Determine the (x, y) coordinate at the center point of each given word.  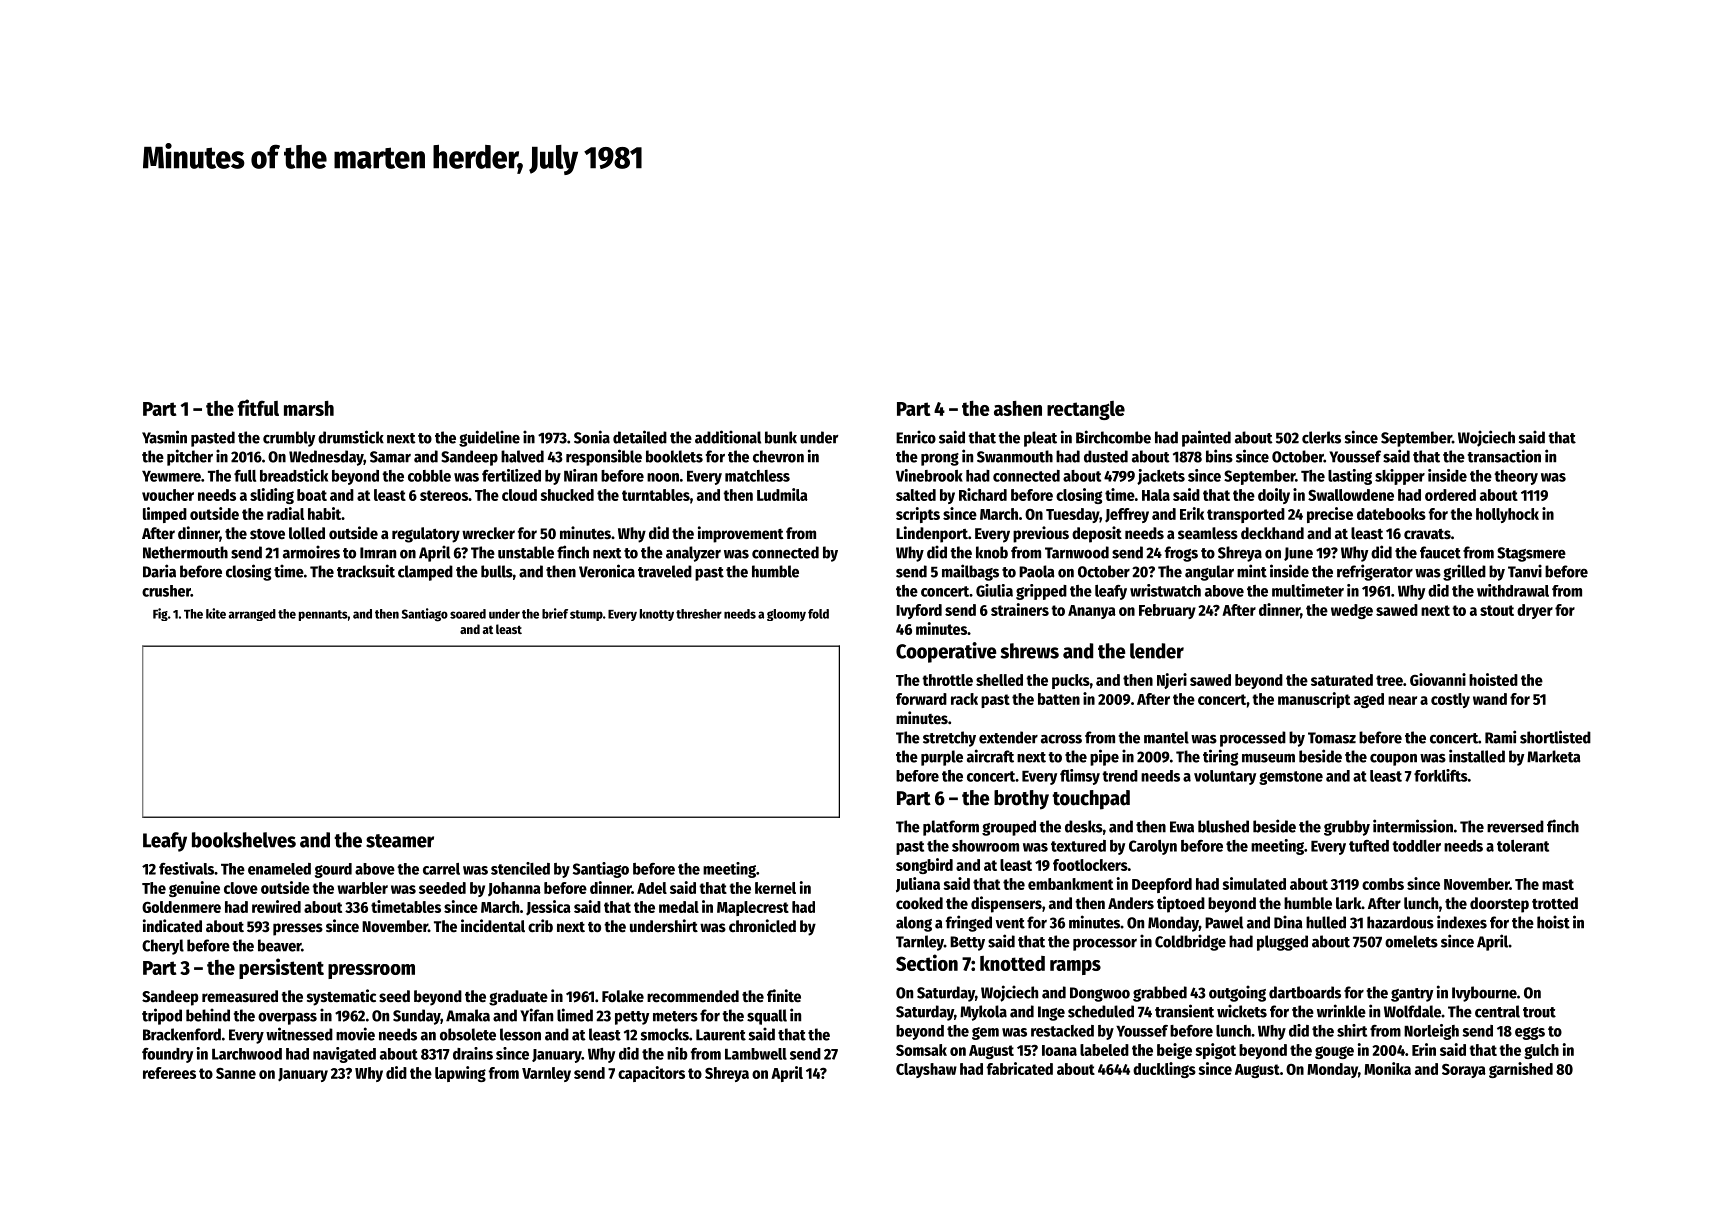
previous (1041, 534)
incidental (493, 926)
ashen (1018, 408)
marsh (309, 408)
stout (1497, 610)
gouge (1334, 1052)
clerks (1321, 437)
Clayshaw (926, 1070)
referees (169, 1073)
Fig (160, 614)
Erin (1424, 1049)
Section (927, 962)
